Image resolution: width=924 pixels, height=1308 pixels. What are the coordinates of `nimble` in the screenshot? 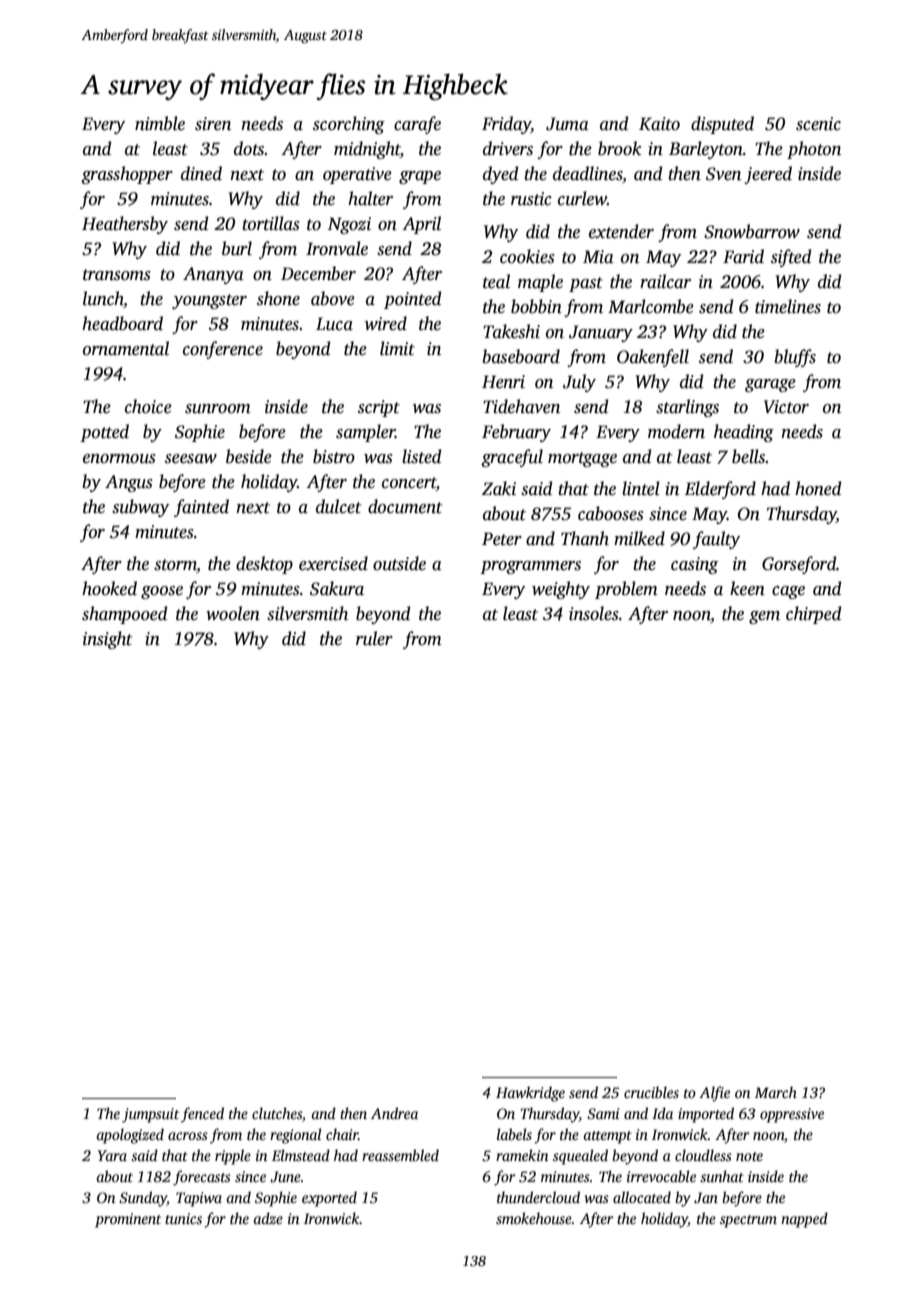 It's located at (160, 123).
